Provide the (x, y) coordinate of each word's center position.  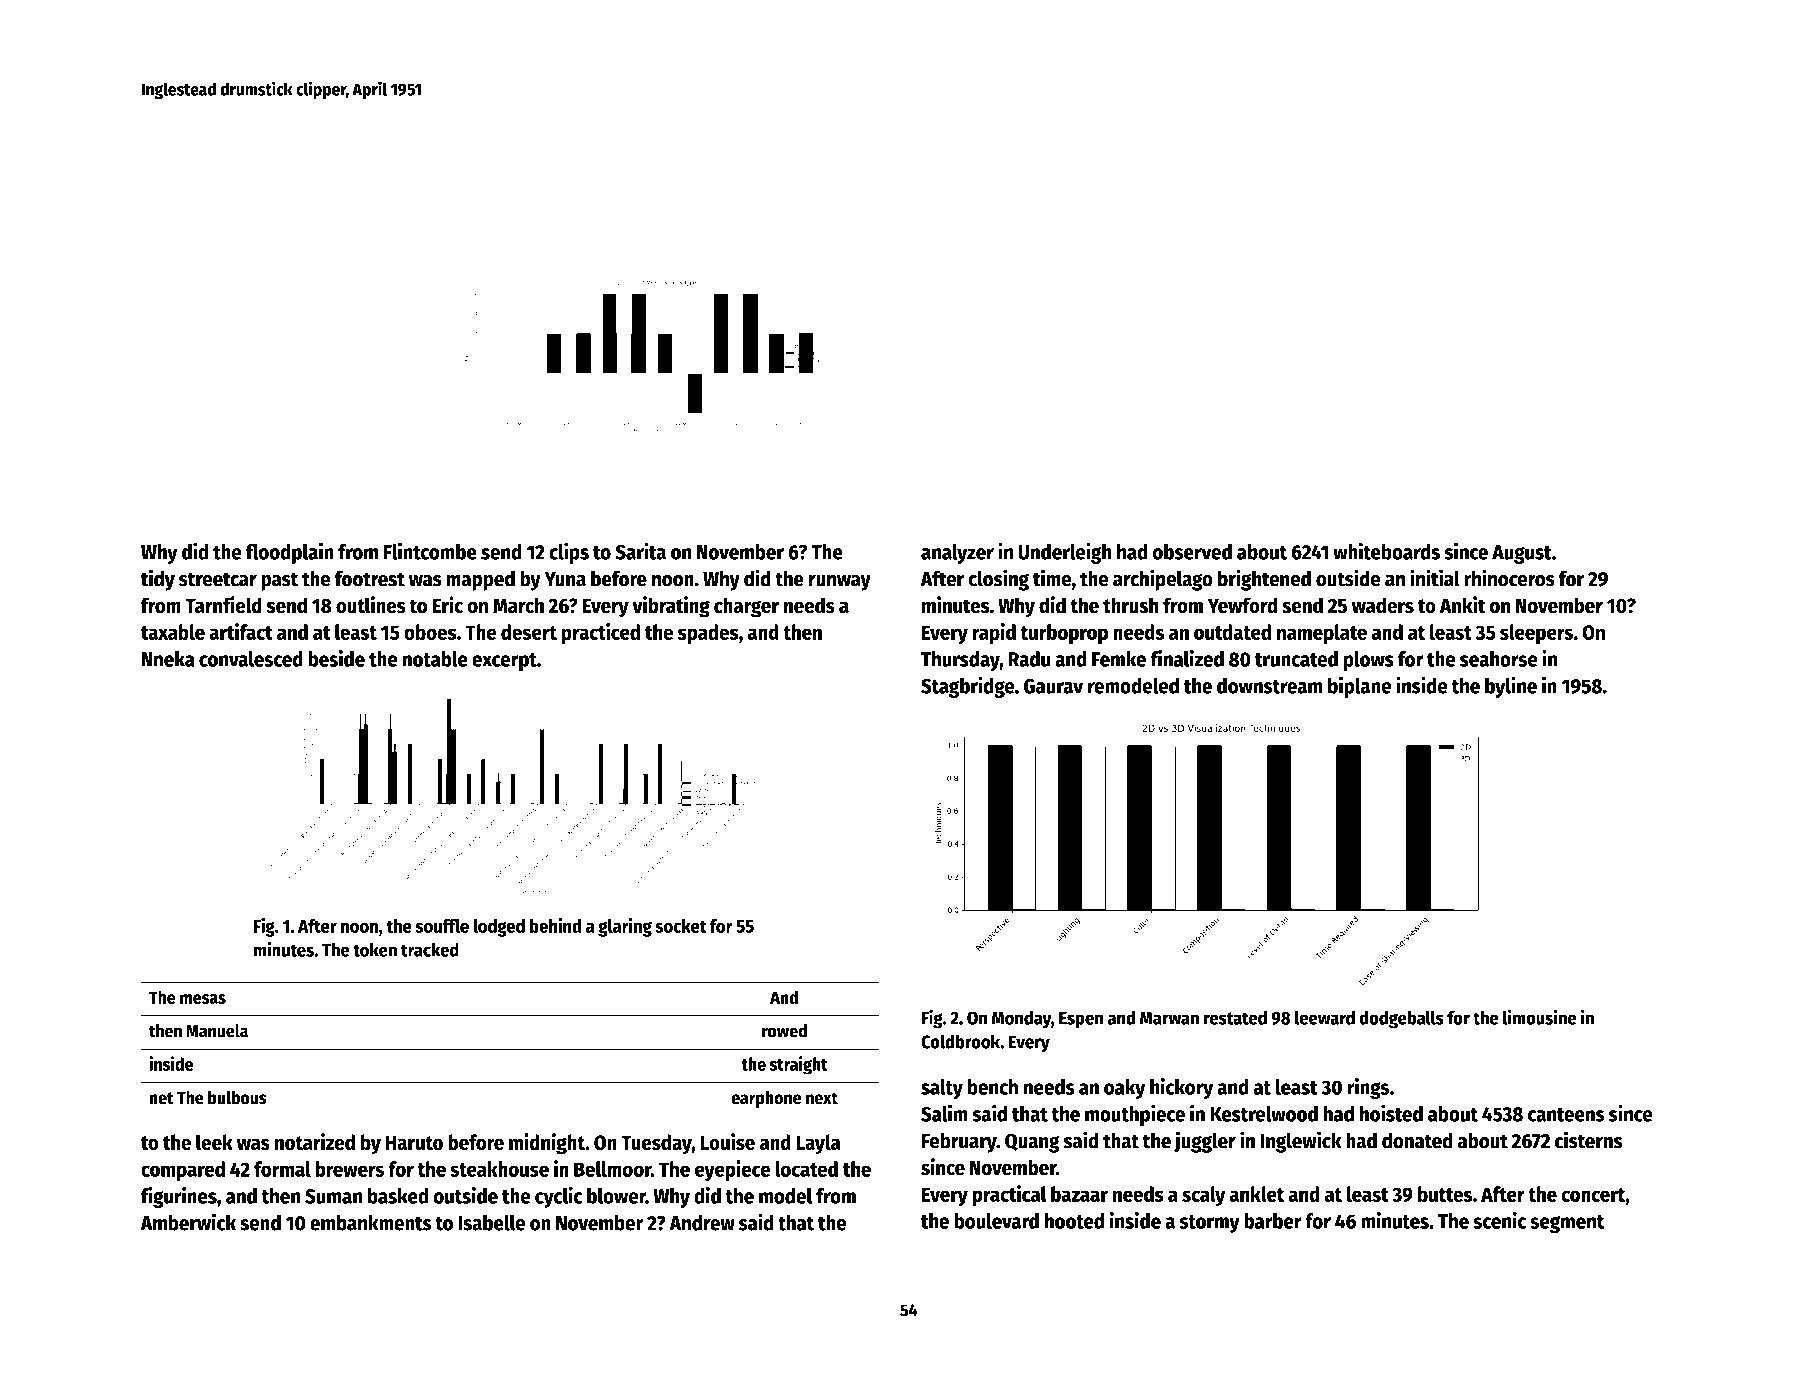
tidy (158, 580)
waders (1383, 605)
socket (680, 926)
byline (1511, 687)
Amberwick (188, 1222)
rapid (994, 634)
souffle (442, 925)
